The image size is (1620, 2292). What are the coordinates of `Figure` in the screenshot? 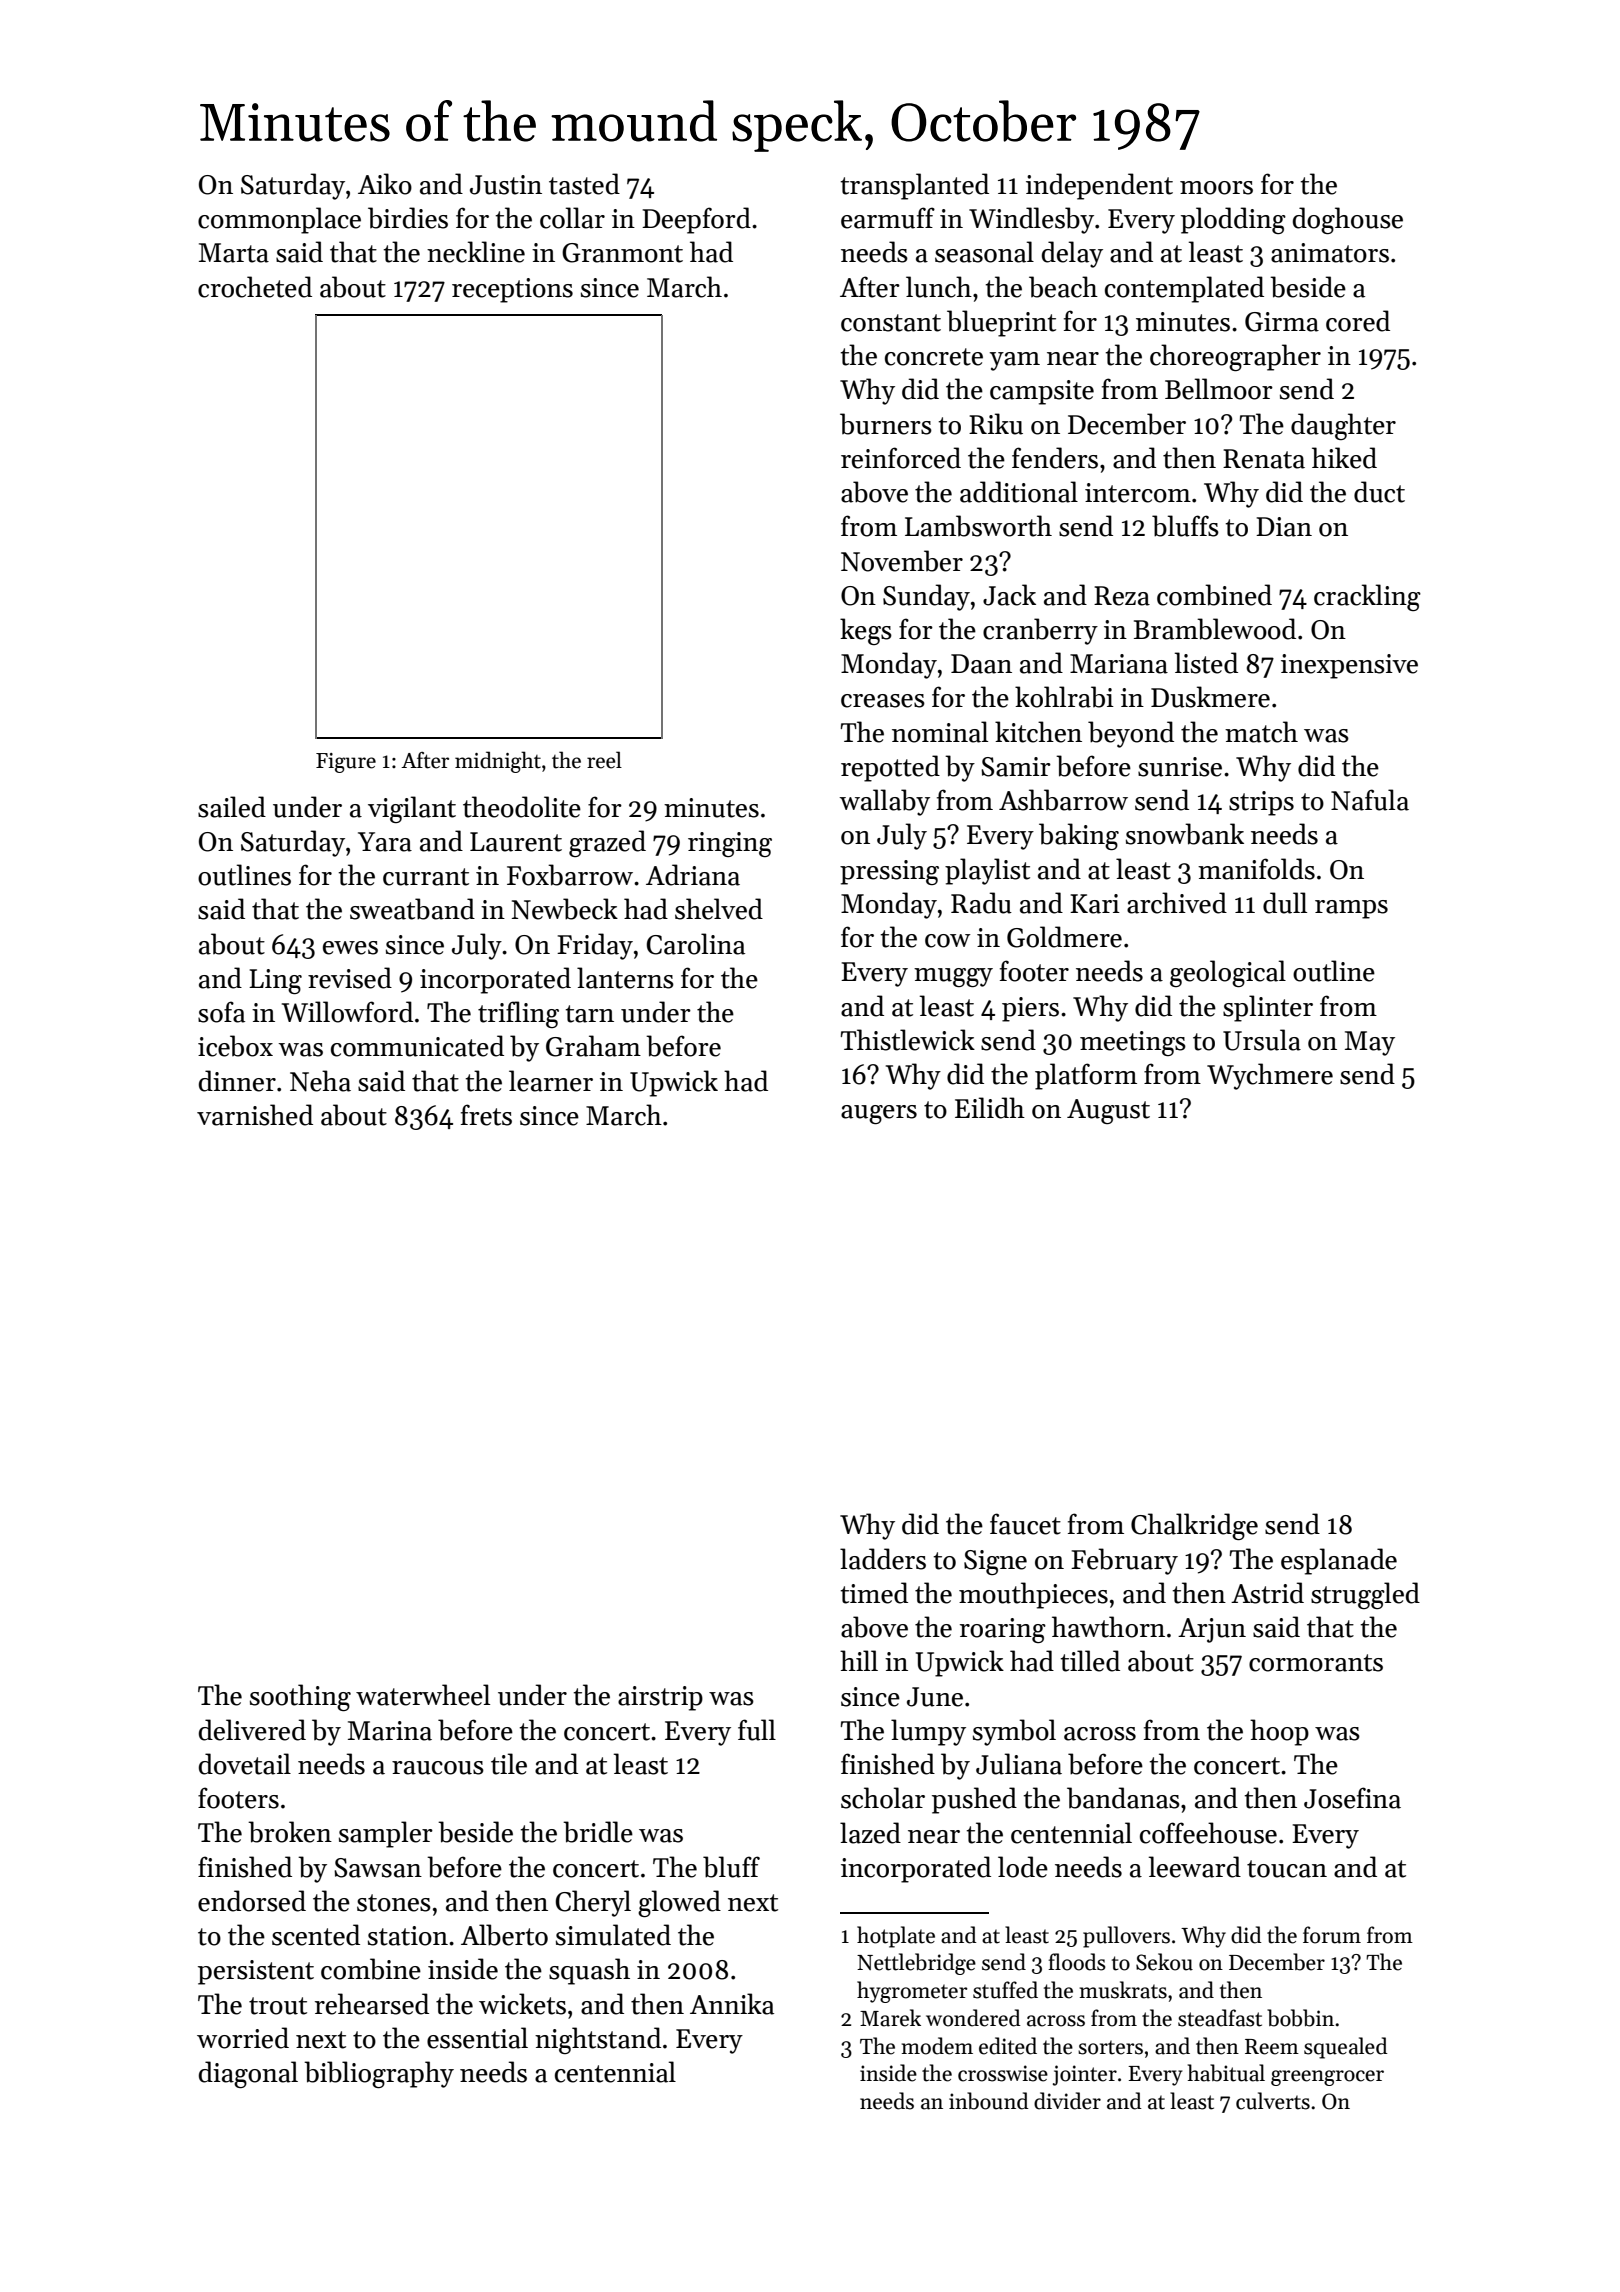 It's located at (346, 763).
